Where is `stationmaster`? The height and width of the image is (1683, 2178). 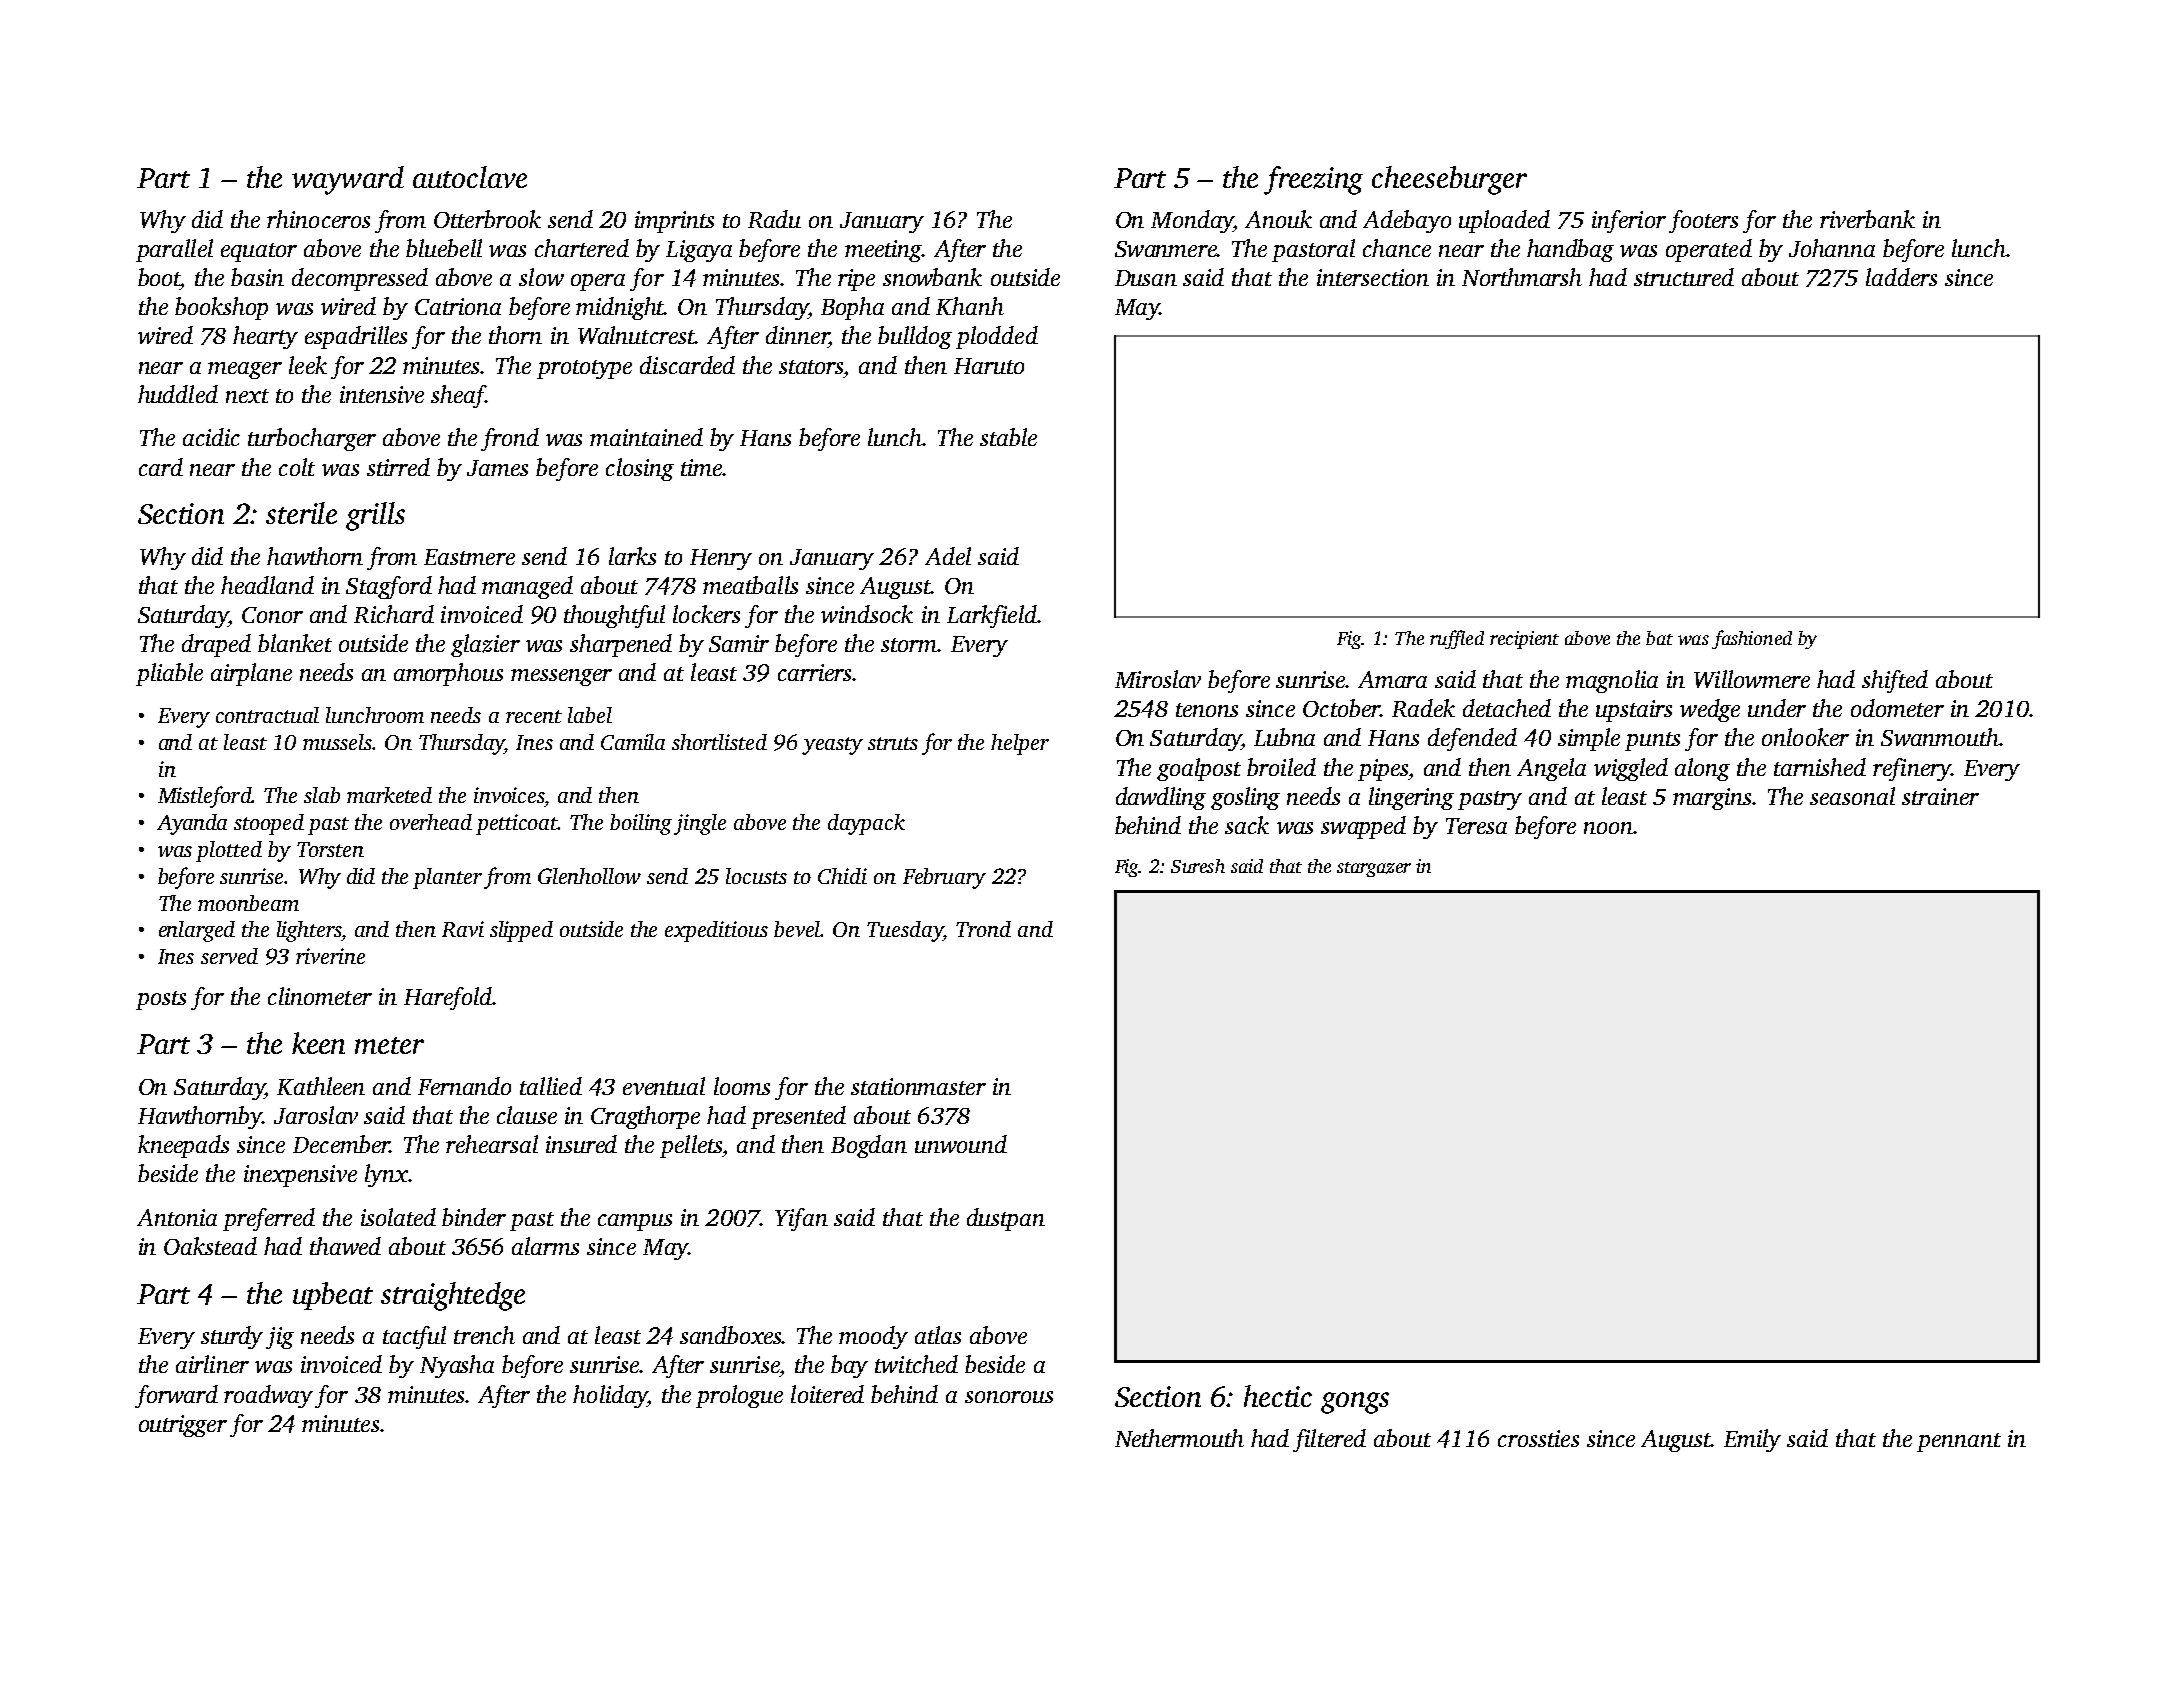
stationmaster is located at coordinates (918, 1086).
